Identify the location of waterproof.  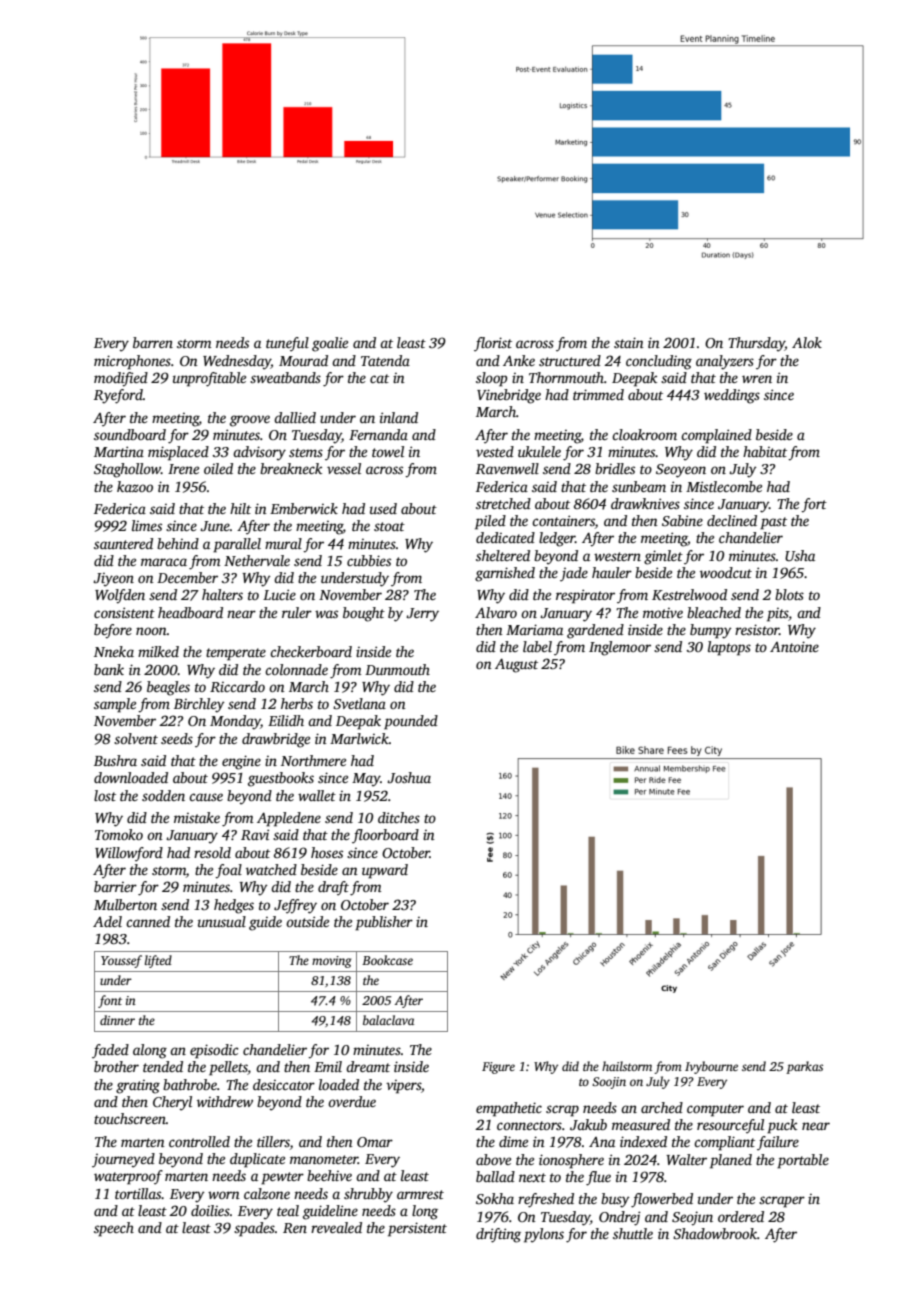
(128, 1177).
